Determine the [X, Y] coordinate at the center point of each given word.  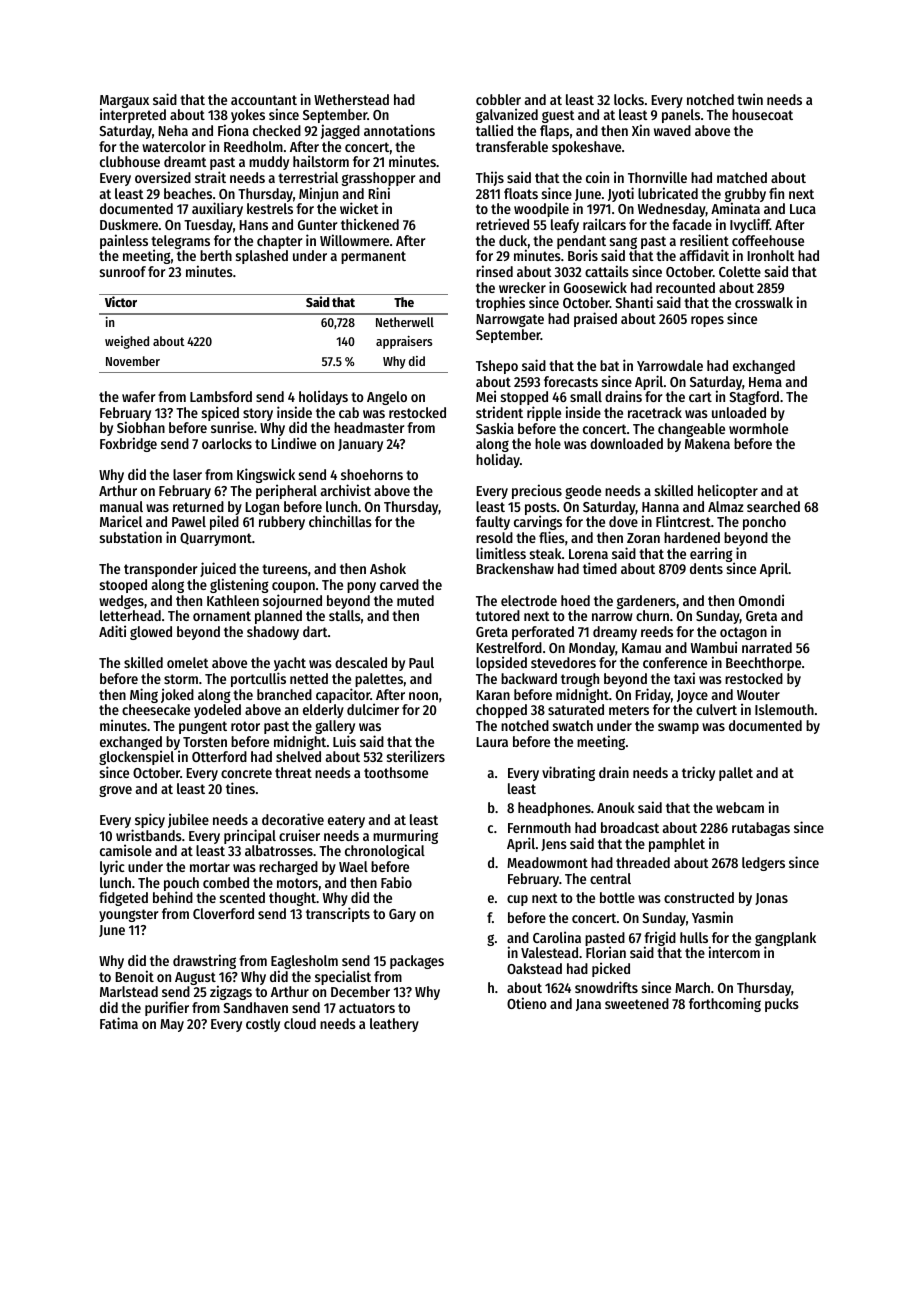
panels [681, 116]
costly [263, 1025]
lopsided [501, 663]
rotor [245, 726]
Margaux [124, 102]
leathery [394, 1025]
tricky [698, 773]
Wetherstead [351, 99]
